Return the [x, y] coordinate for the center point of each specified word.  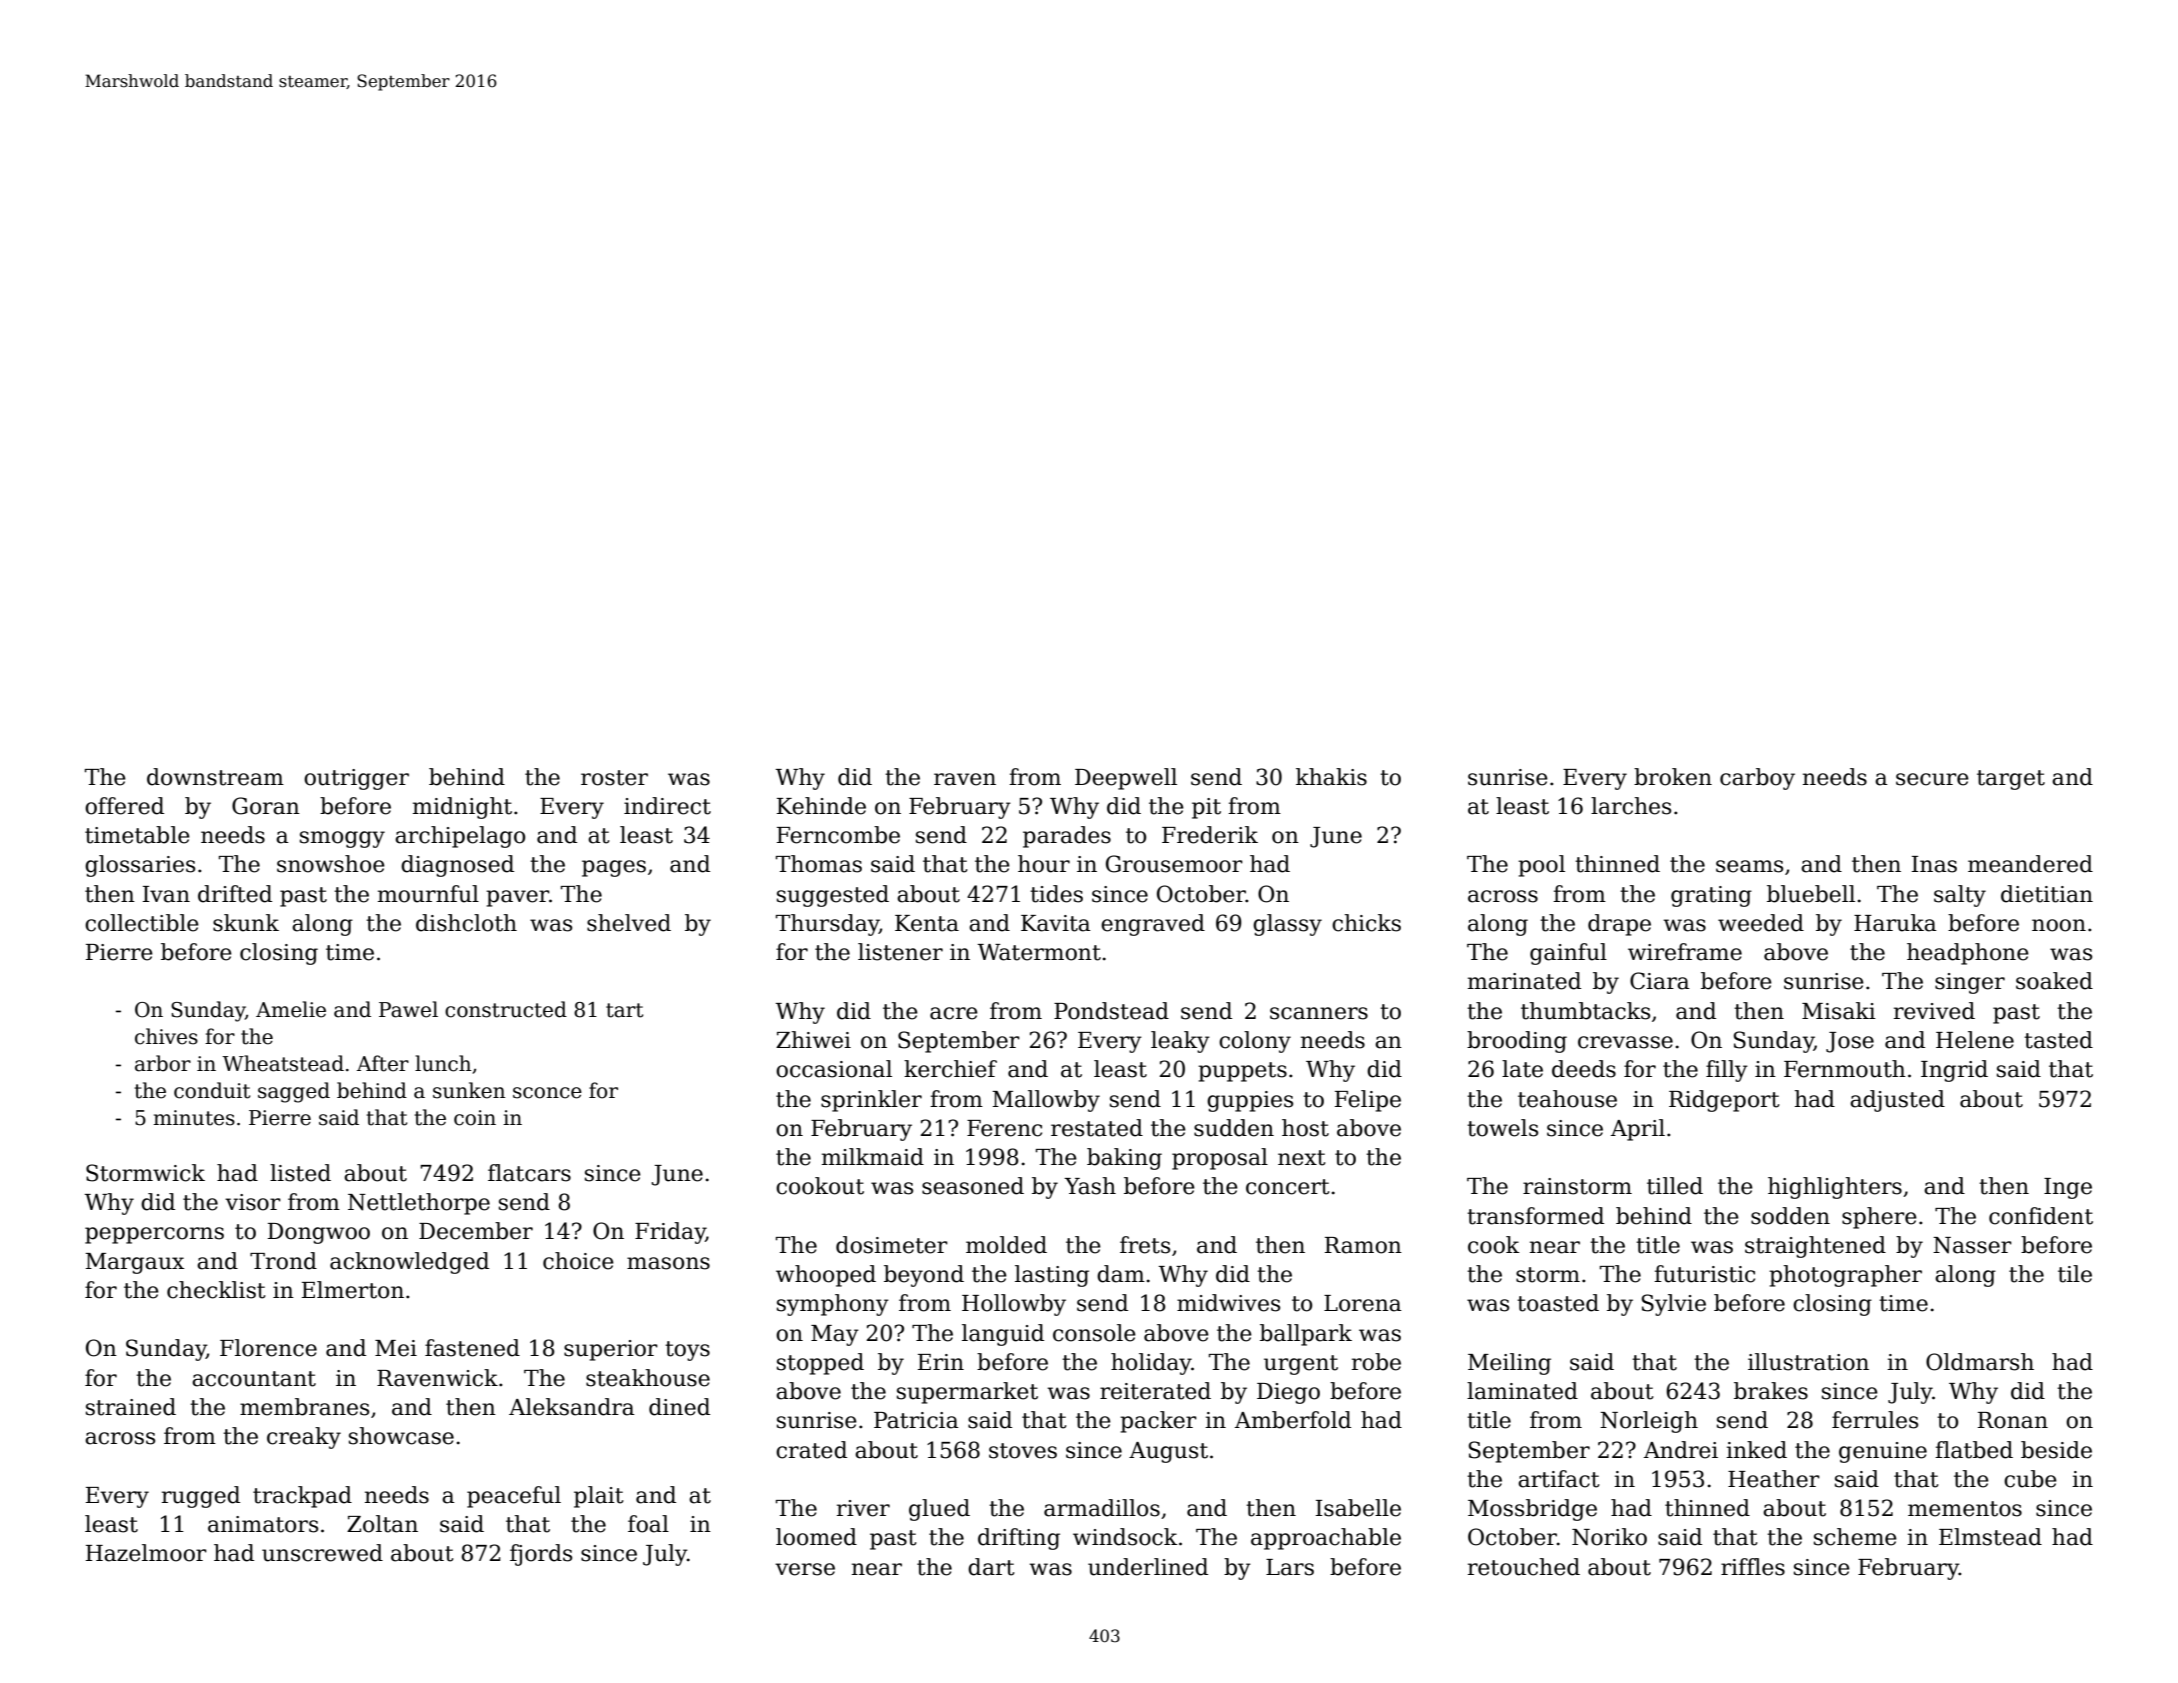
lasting [1052, 1276]
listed [300, 1173]
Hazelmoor [146, 1553]
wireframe [1685, 952]
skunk [246, 923]
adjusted [1897, 1101]
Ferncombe [838, 835]
